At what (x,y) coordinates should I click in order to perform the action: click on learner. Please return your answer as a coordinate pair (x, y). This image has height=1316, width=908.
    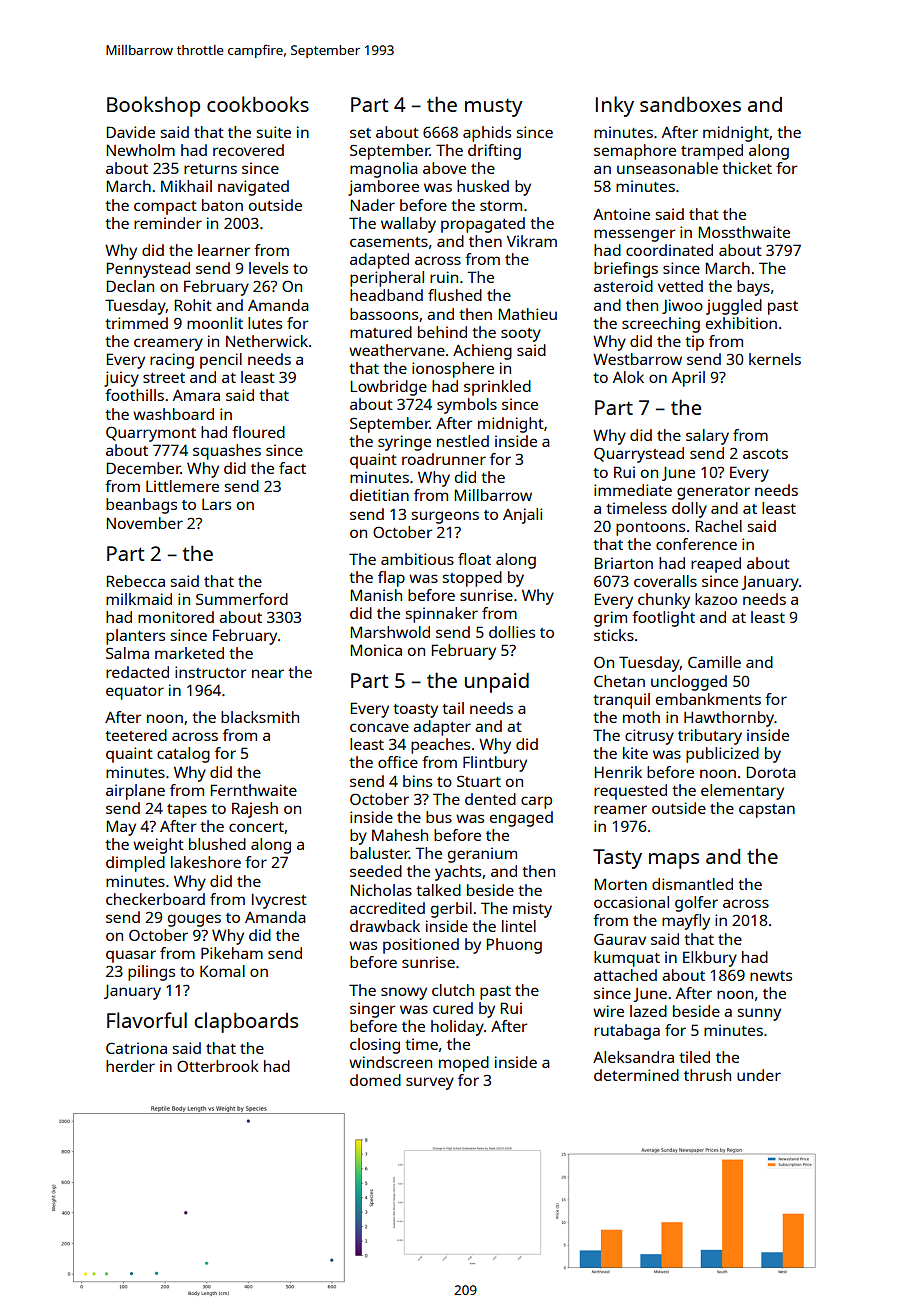
    Looking at the image, I should click on (224, 250).
